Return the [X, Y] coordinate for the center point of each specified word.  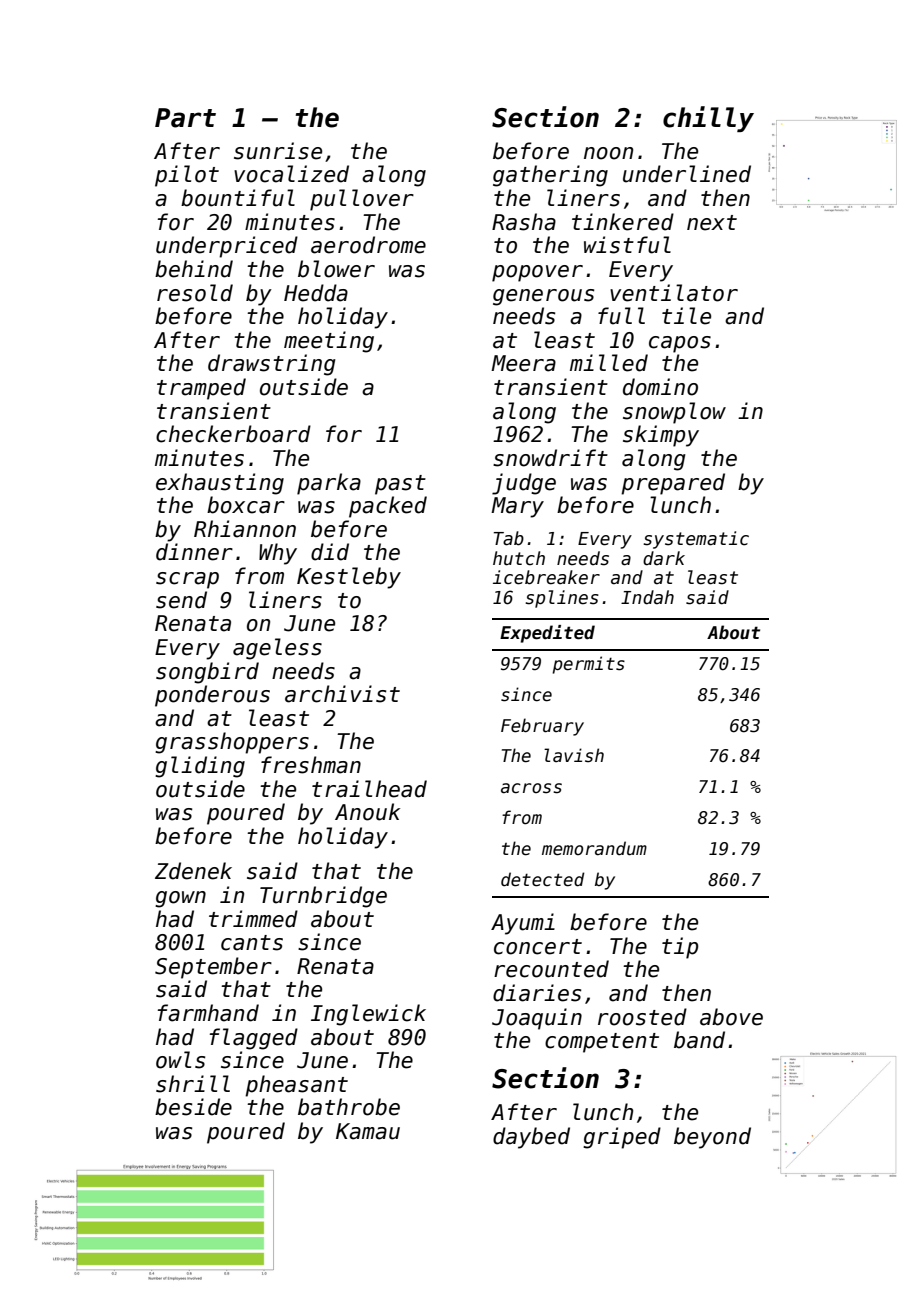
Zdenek [193, 871]
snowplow [674, 413]
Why [278, 554]
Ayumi [523, 924]
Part [185, 118]
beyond [712, 1138]
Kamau [368, 1131]
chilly [708, 119]
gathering [550, 176]
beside [193, 1107]
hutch [519, 558]
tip [680, 948]
